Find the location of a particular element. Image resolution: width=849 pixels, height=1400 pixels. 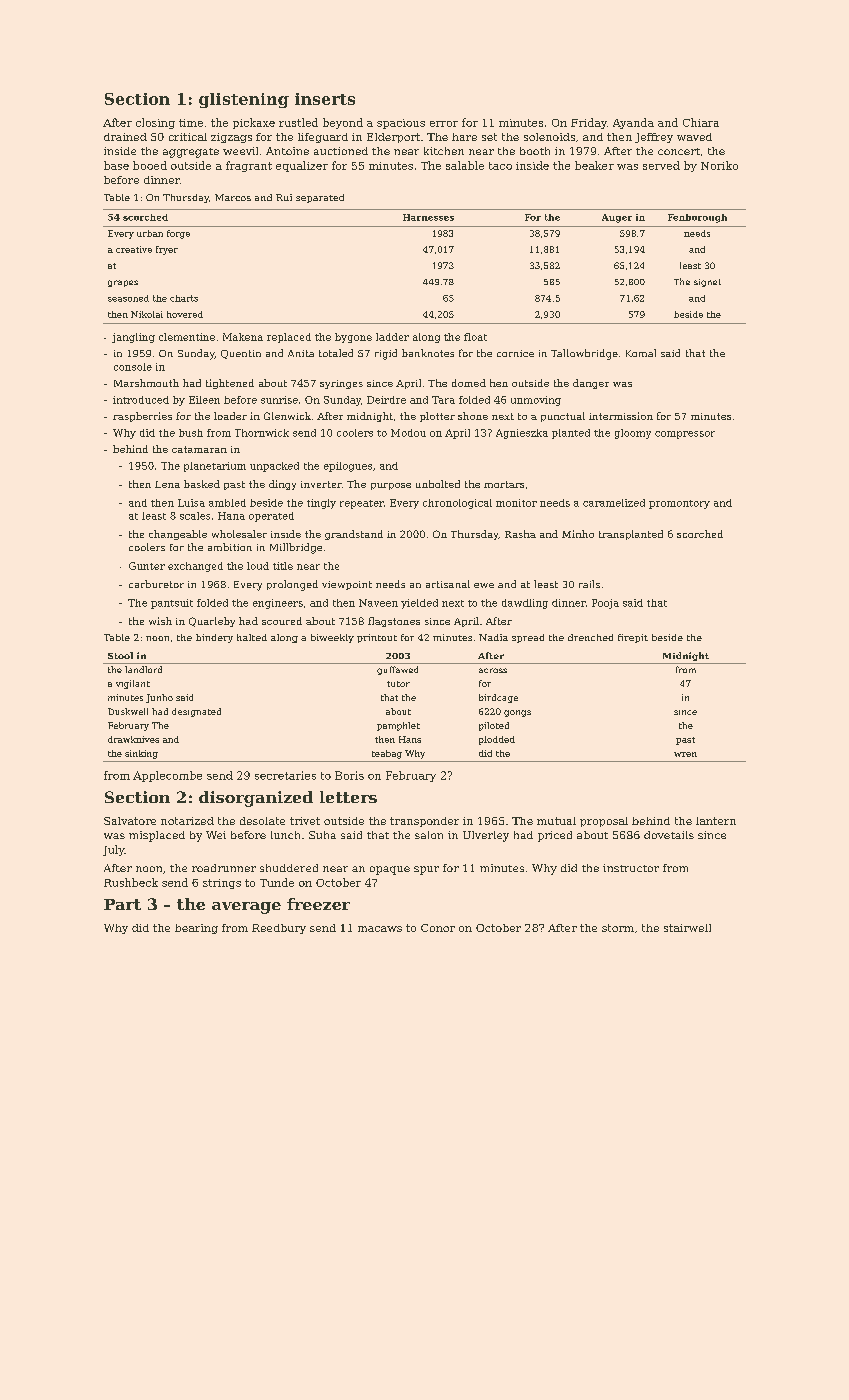

compressor is located at coordinates (685, 435).
